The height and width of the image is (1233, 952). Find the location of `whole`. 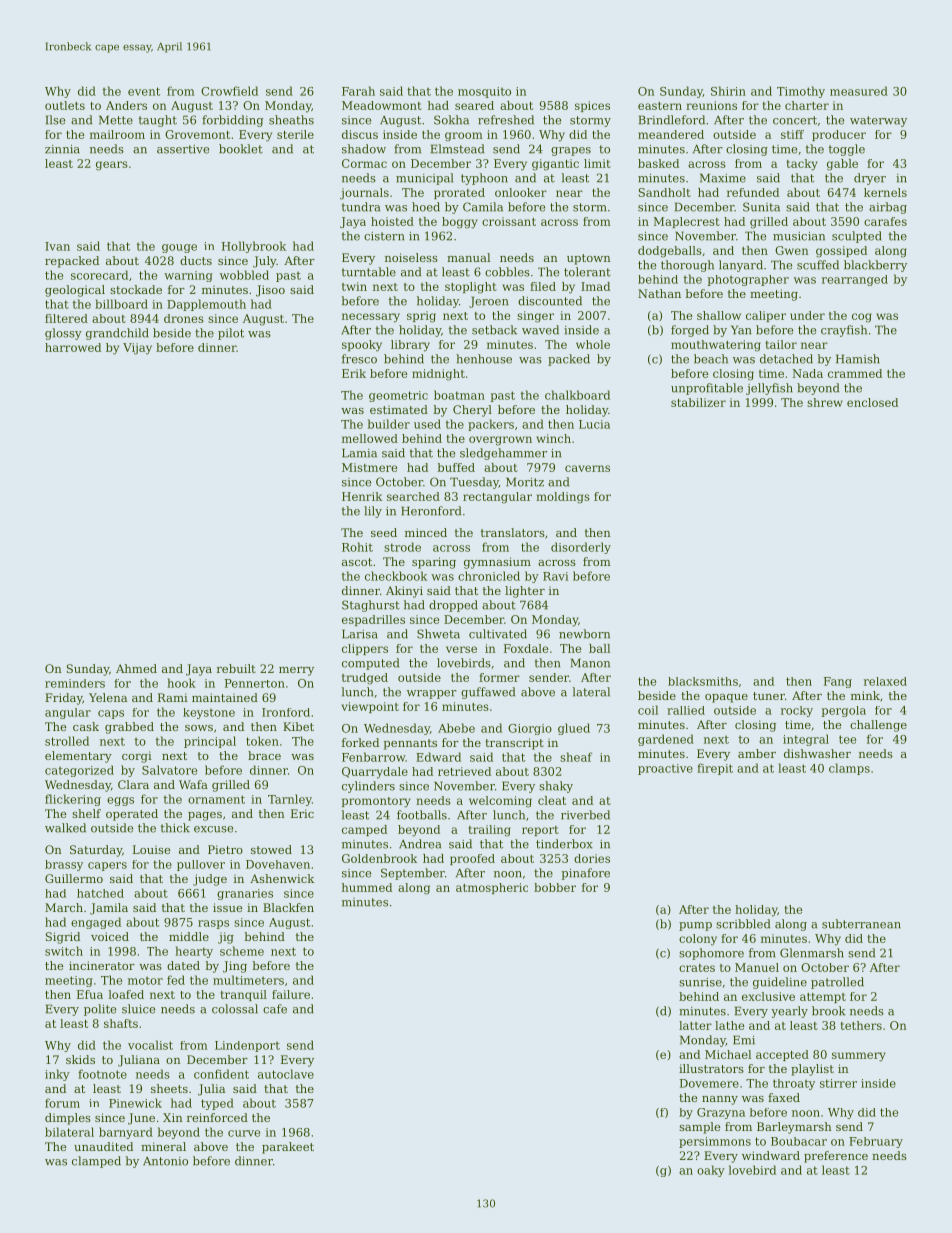

whole is located at coordinates (593, 344).
